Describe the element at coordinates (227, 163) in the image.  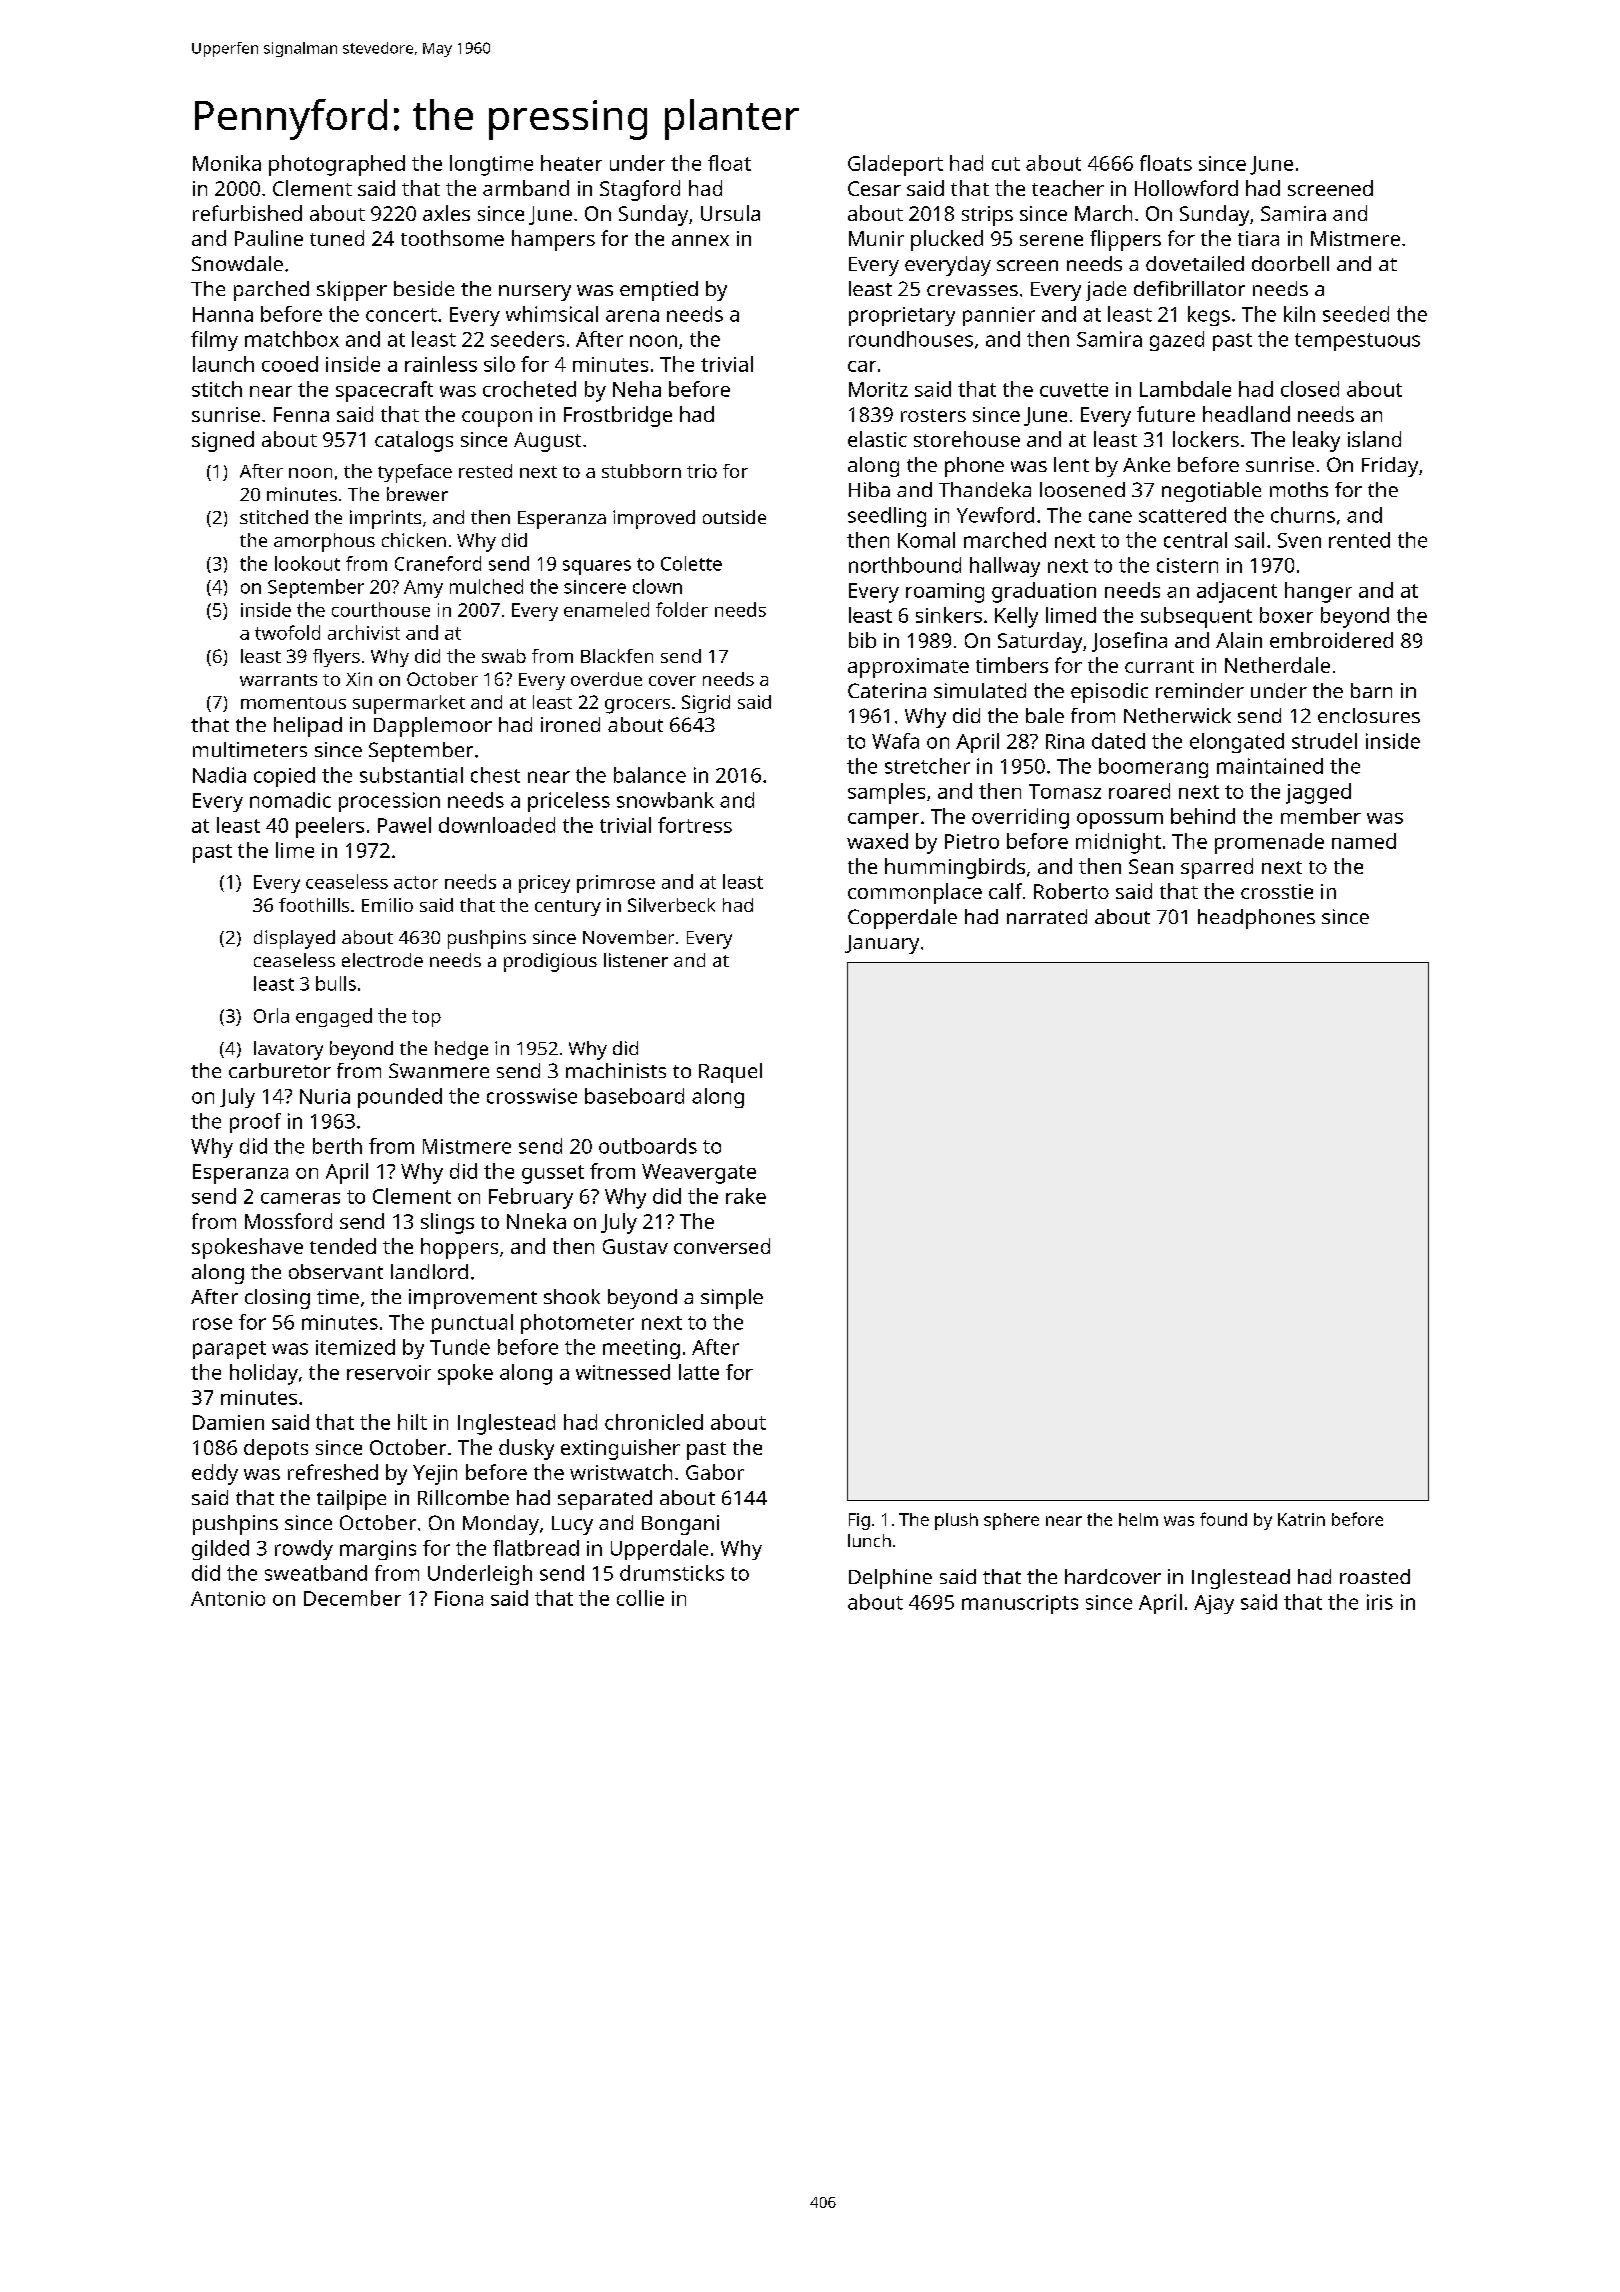
I see `Monika` at that location.
